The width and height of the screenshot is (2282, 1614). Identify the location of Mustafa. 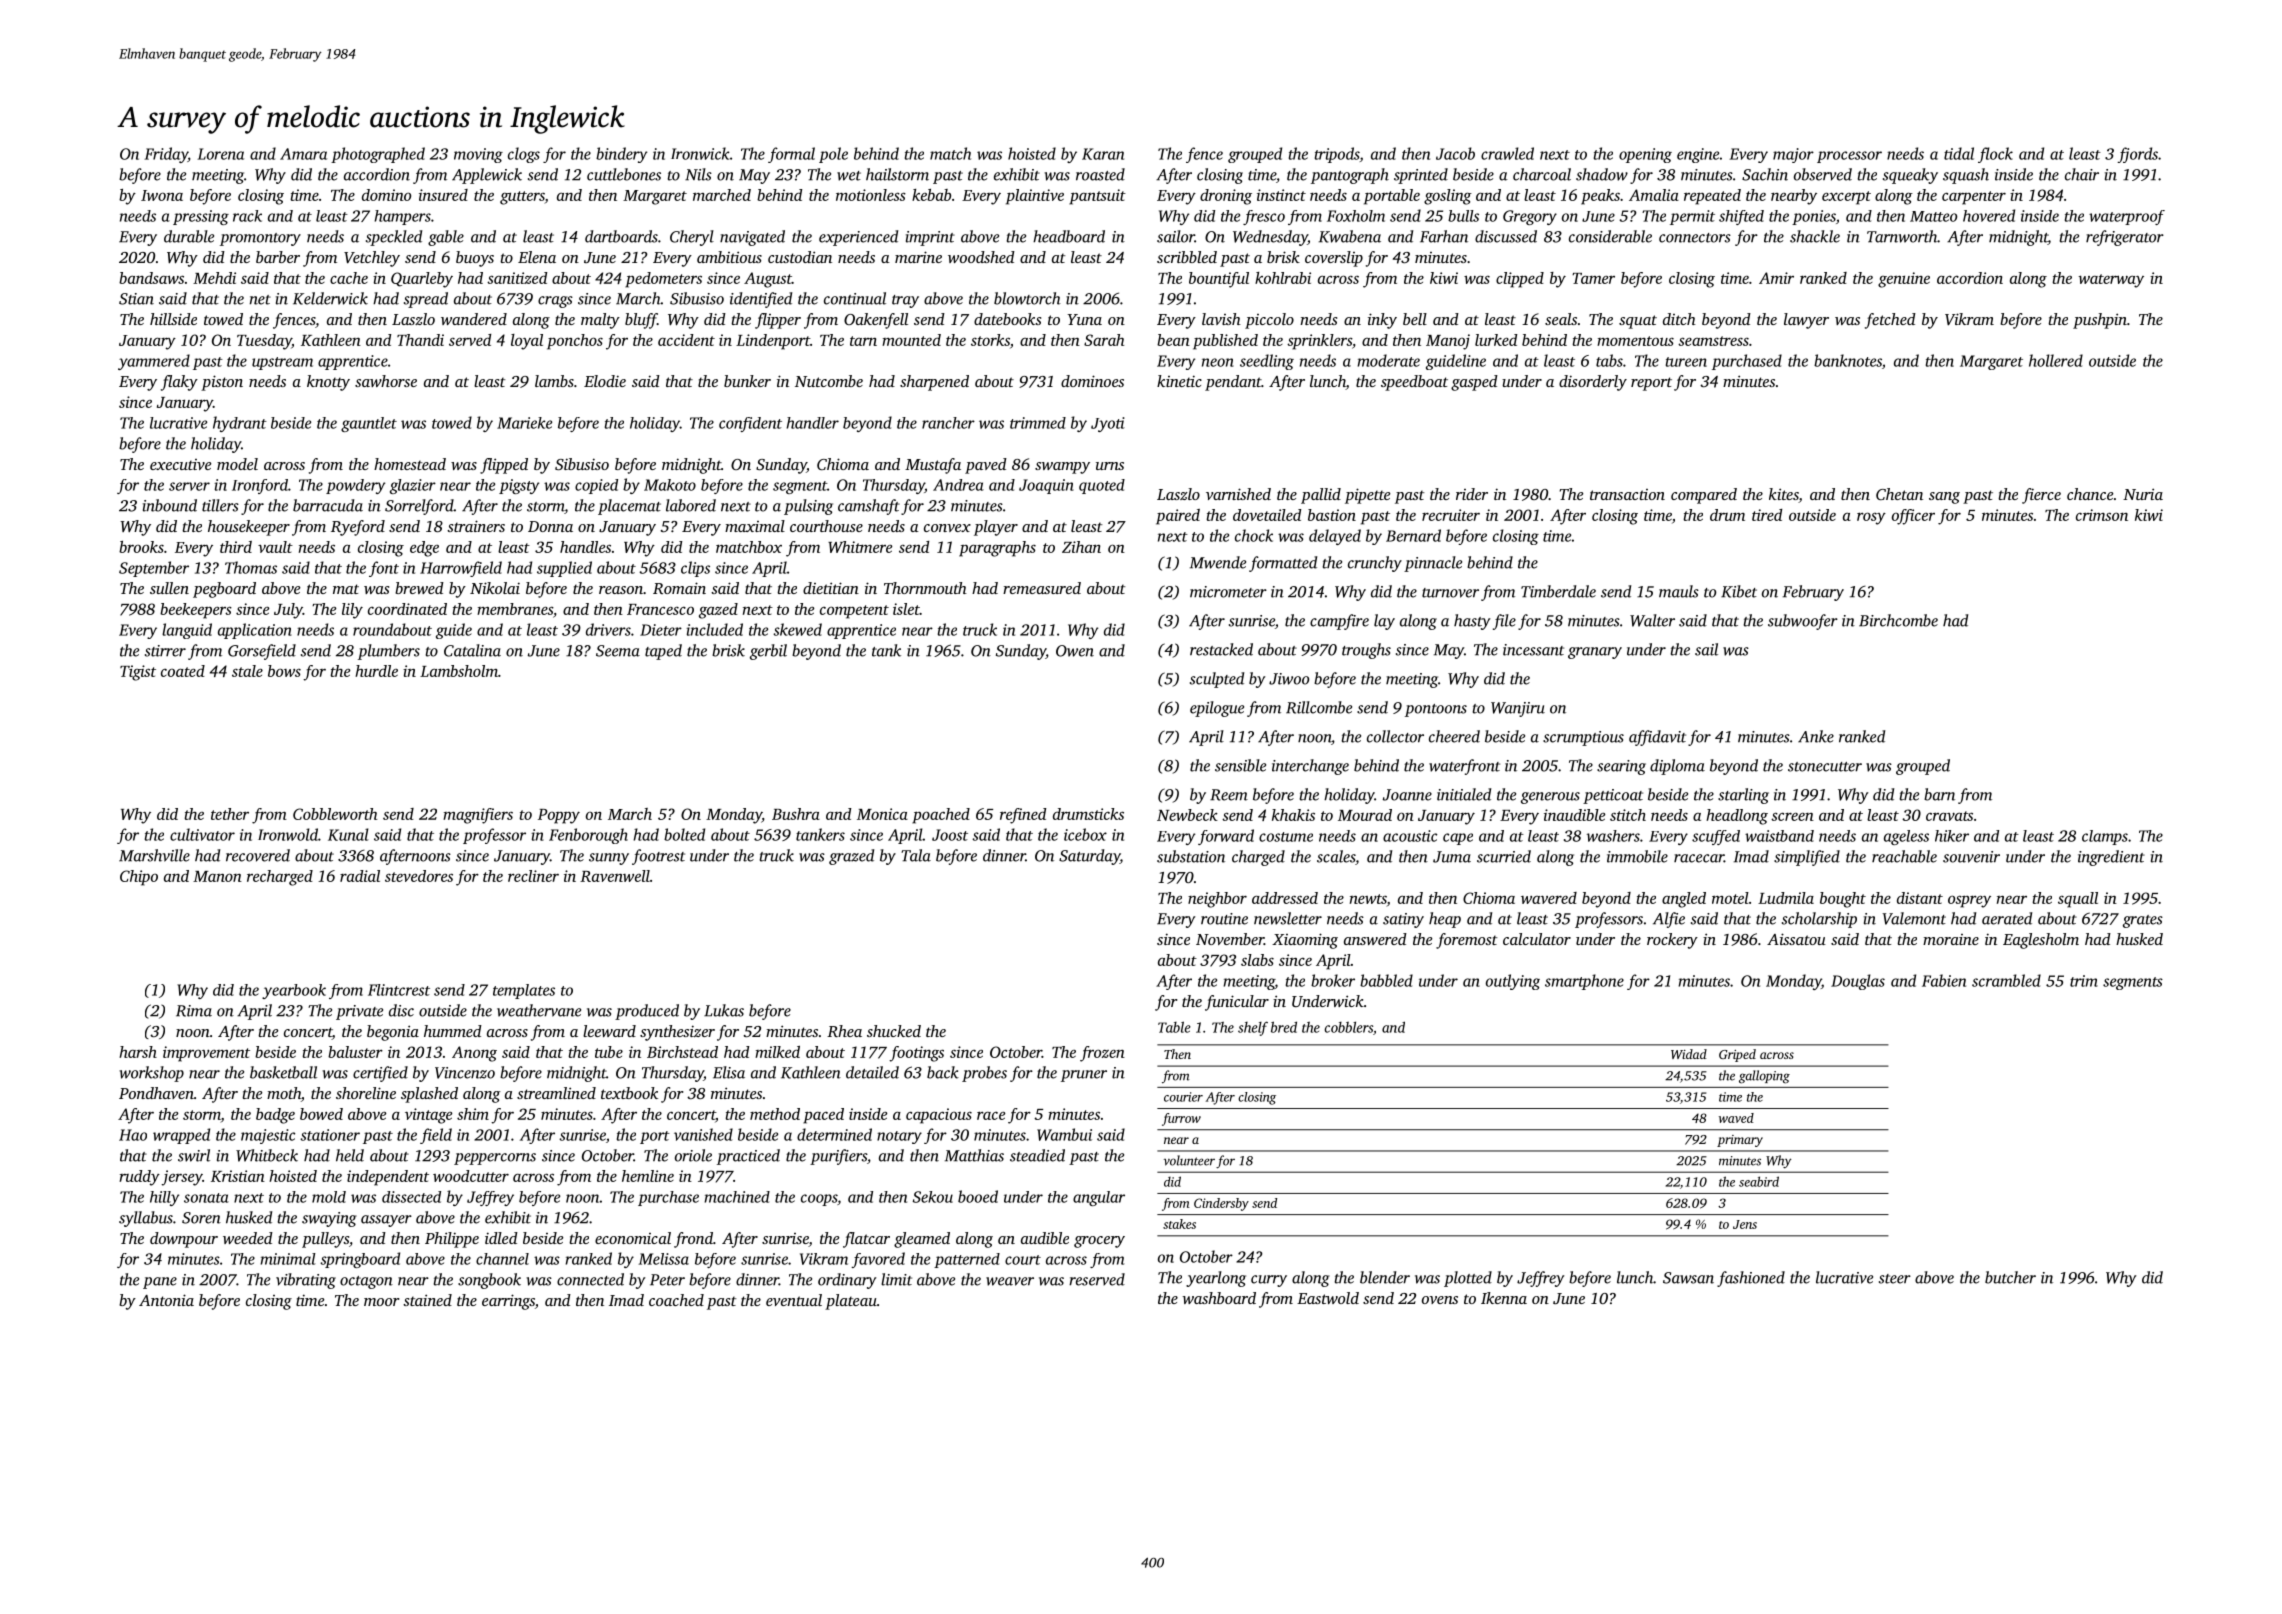
(933, 466).
